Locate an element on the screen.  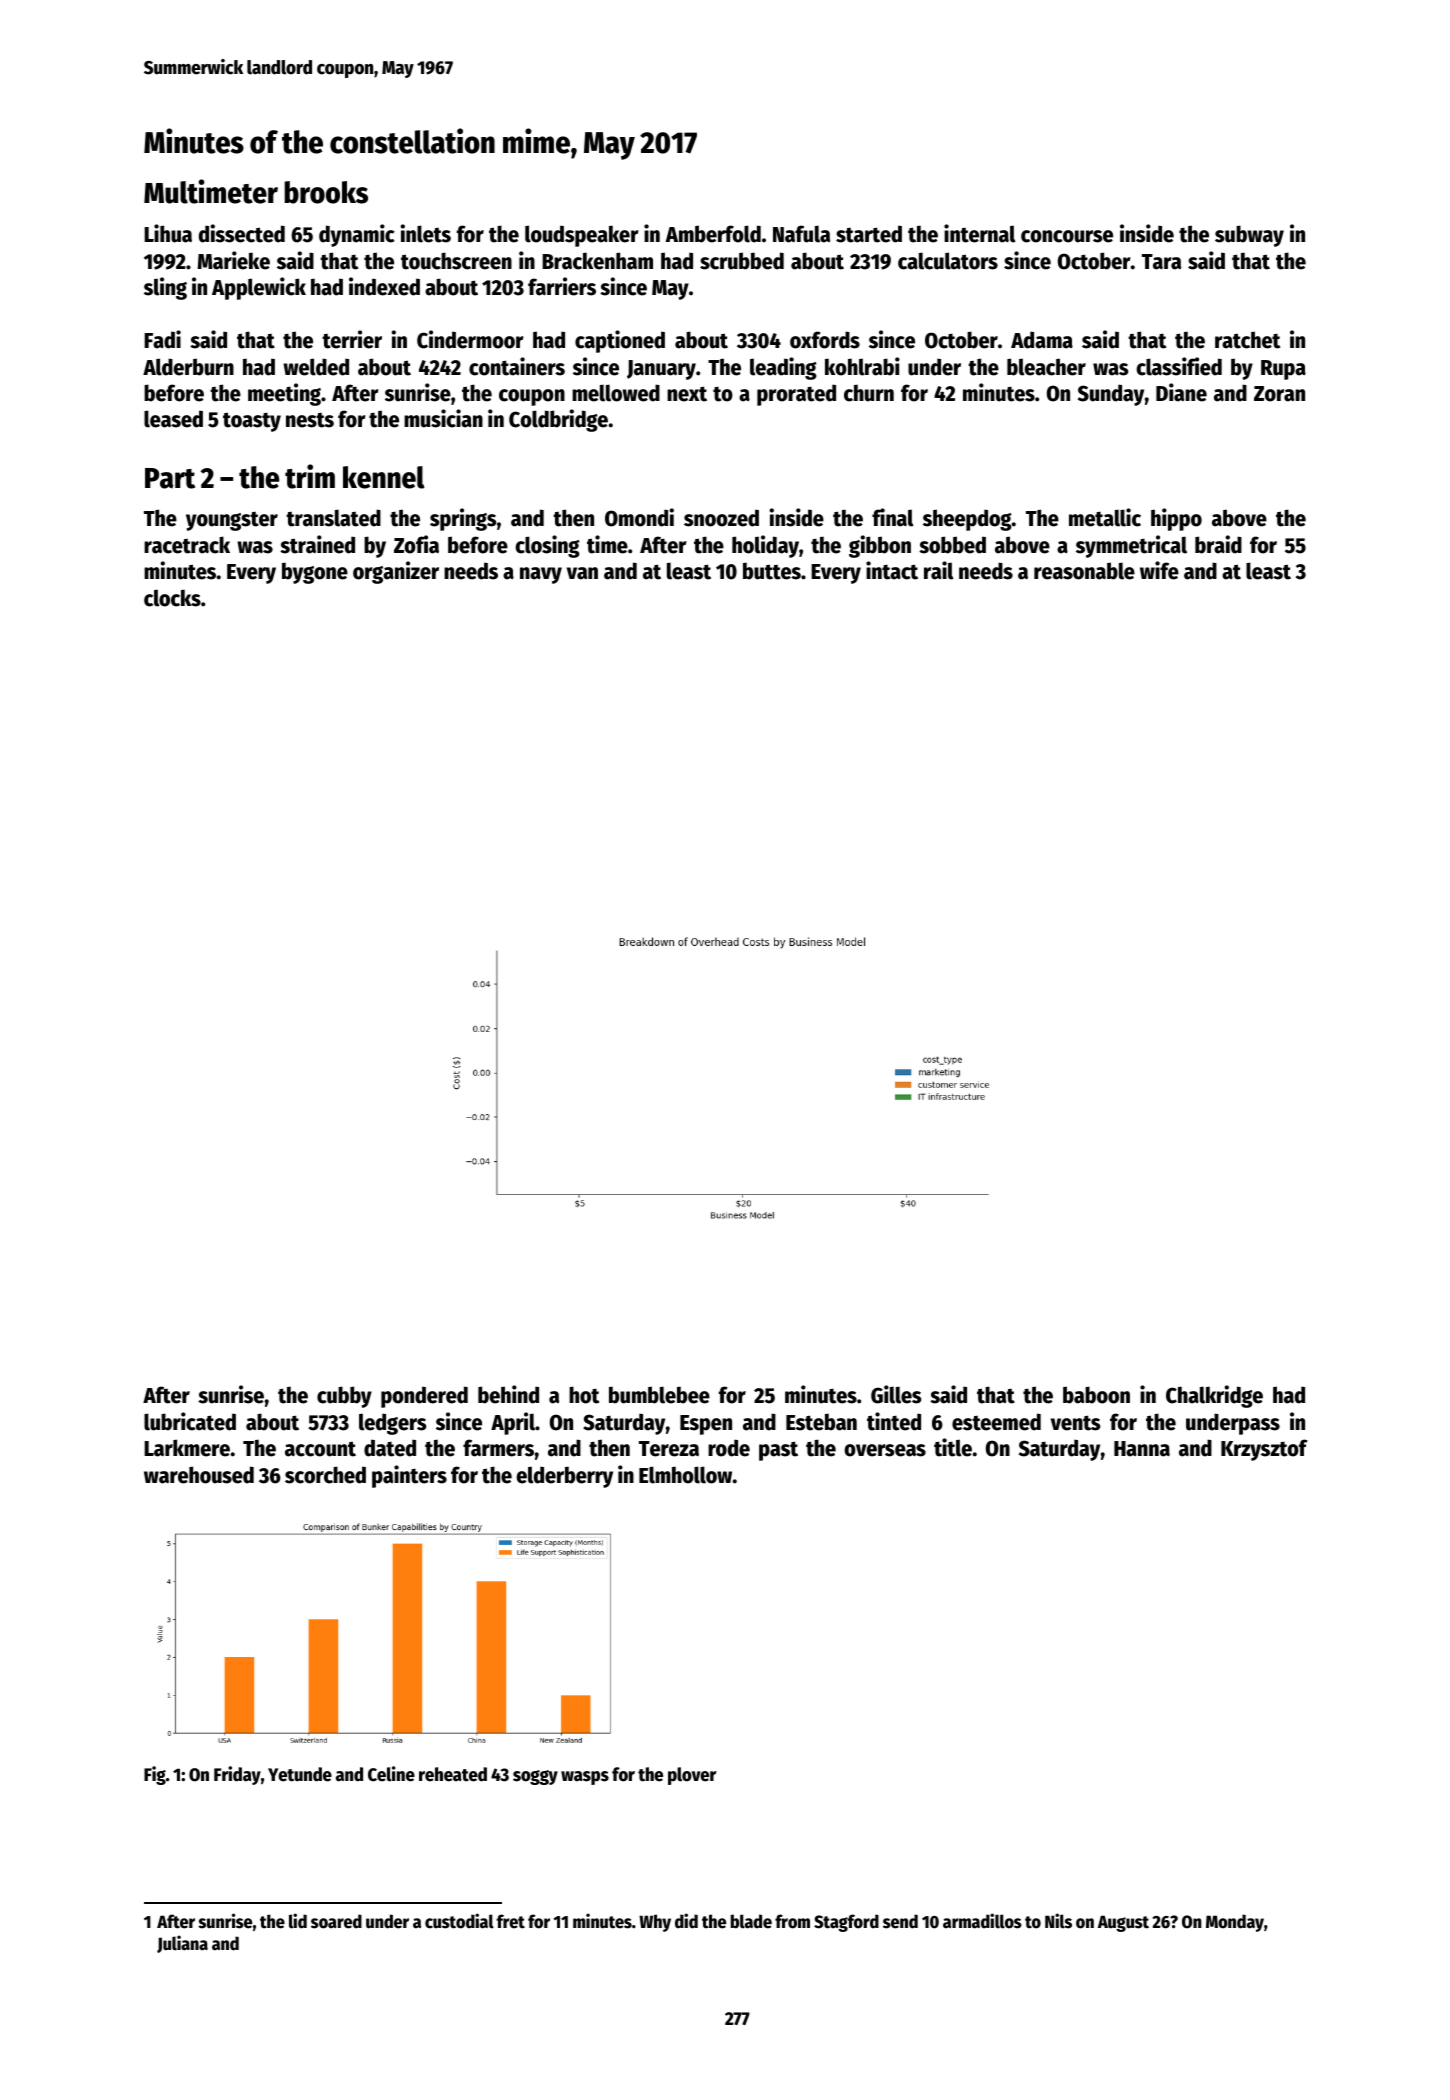
loudspeaker is located at coordinates (581, 236).
